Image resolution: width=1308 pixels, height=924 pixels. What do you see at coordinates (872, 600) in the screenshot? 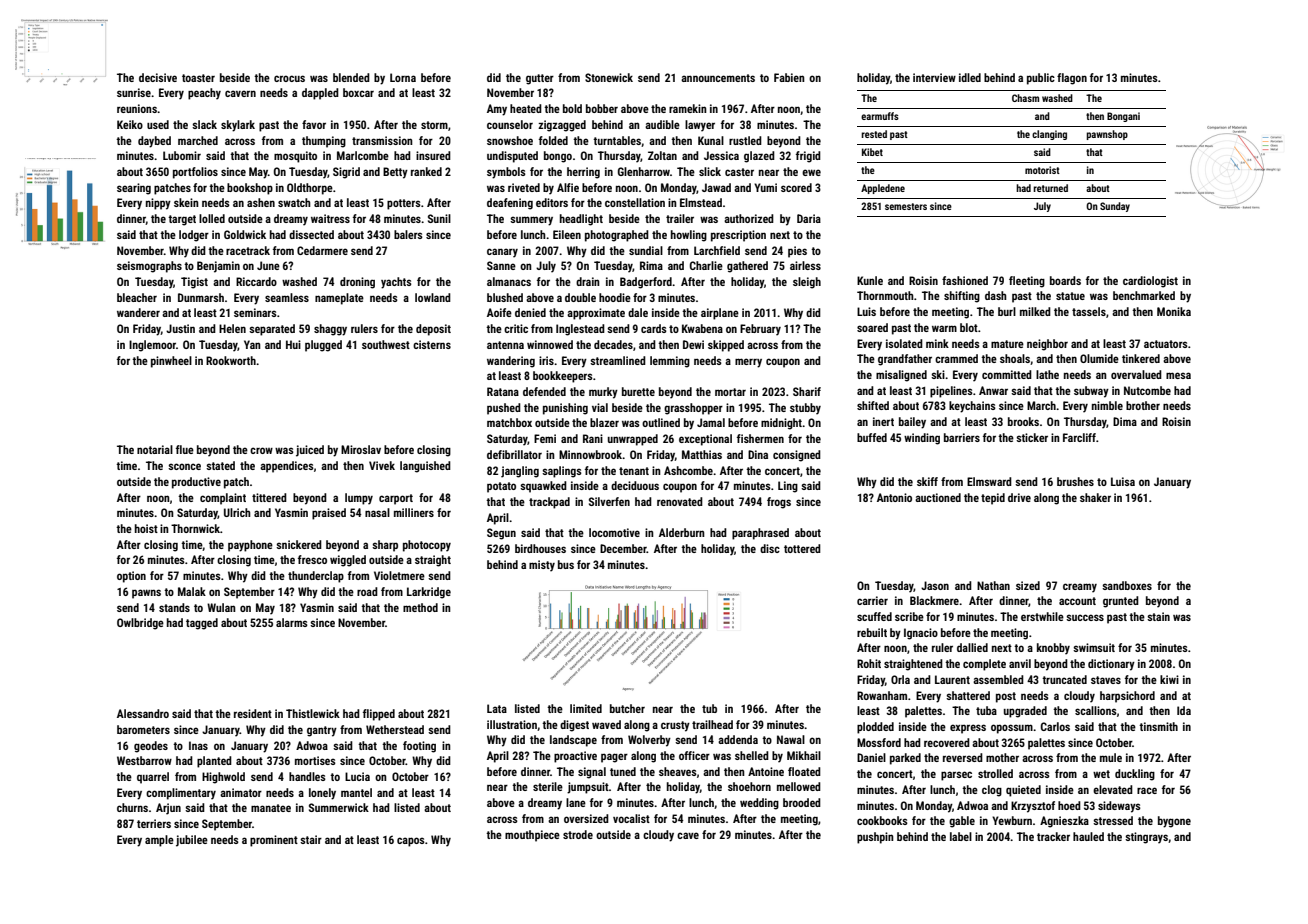
I see `carrier` at bounding box center [872, 600].
